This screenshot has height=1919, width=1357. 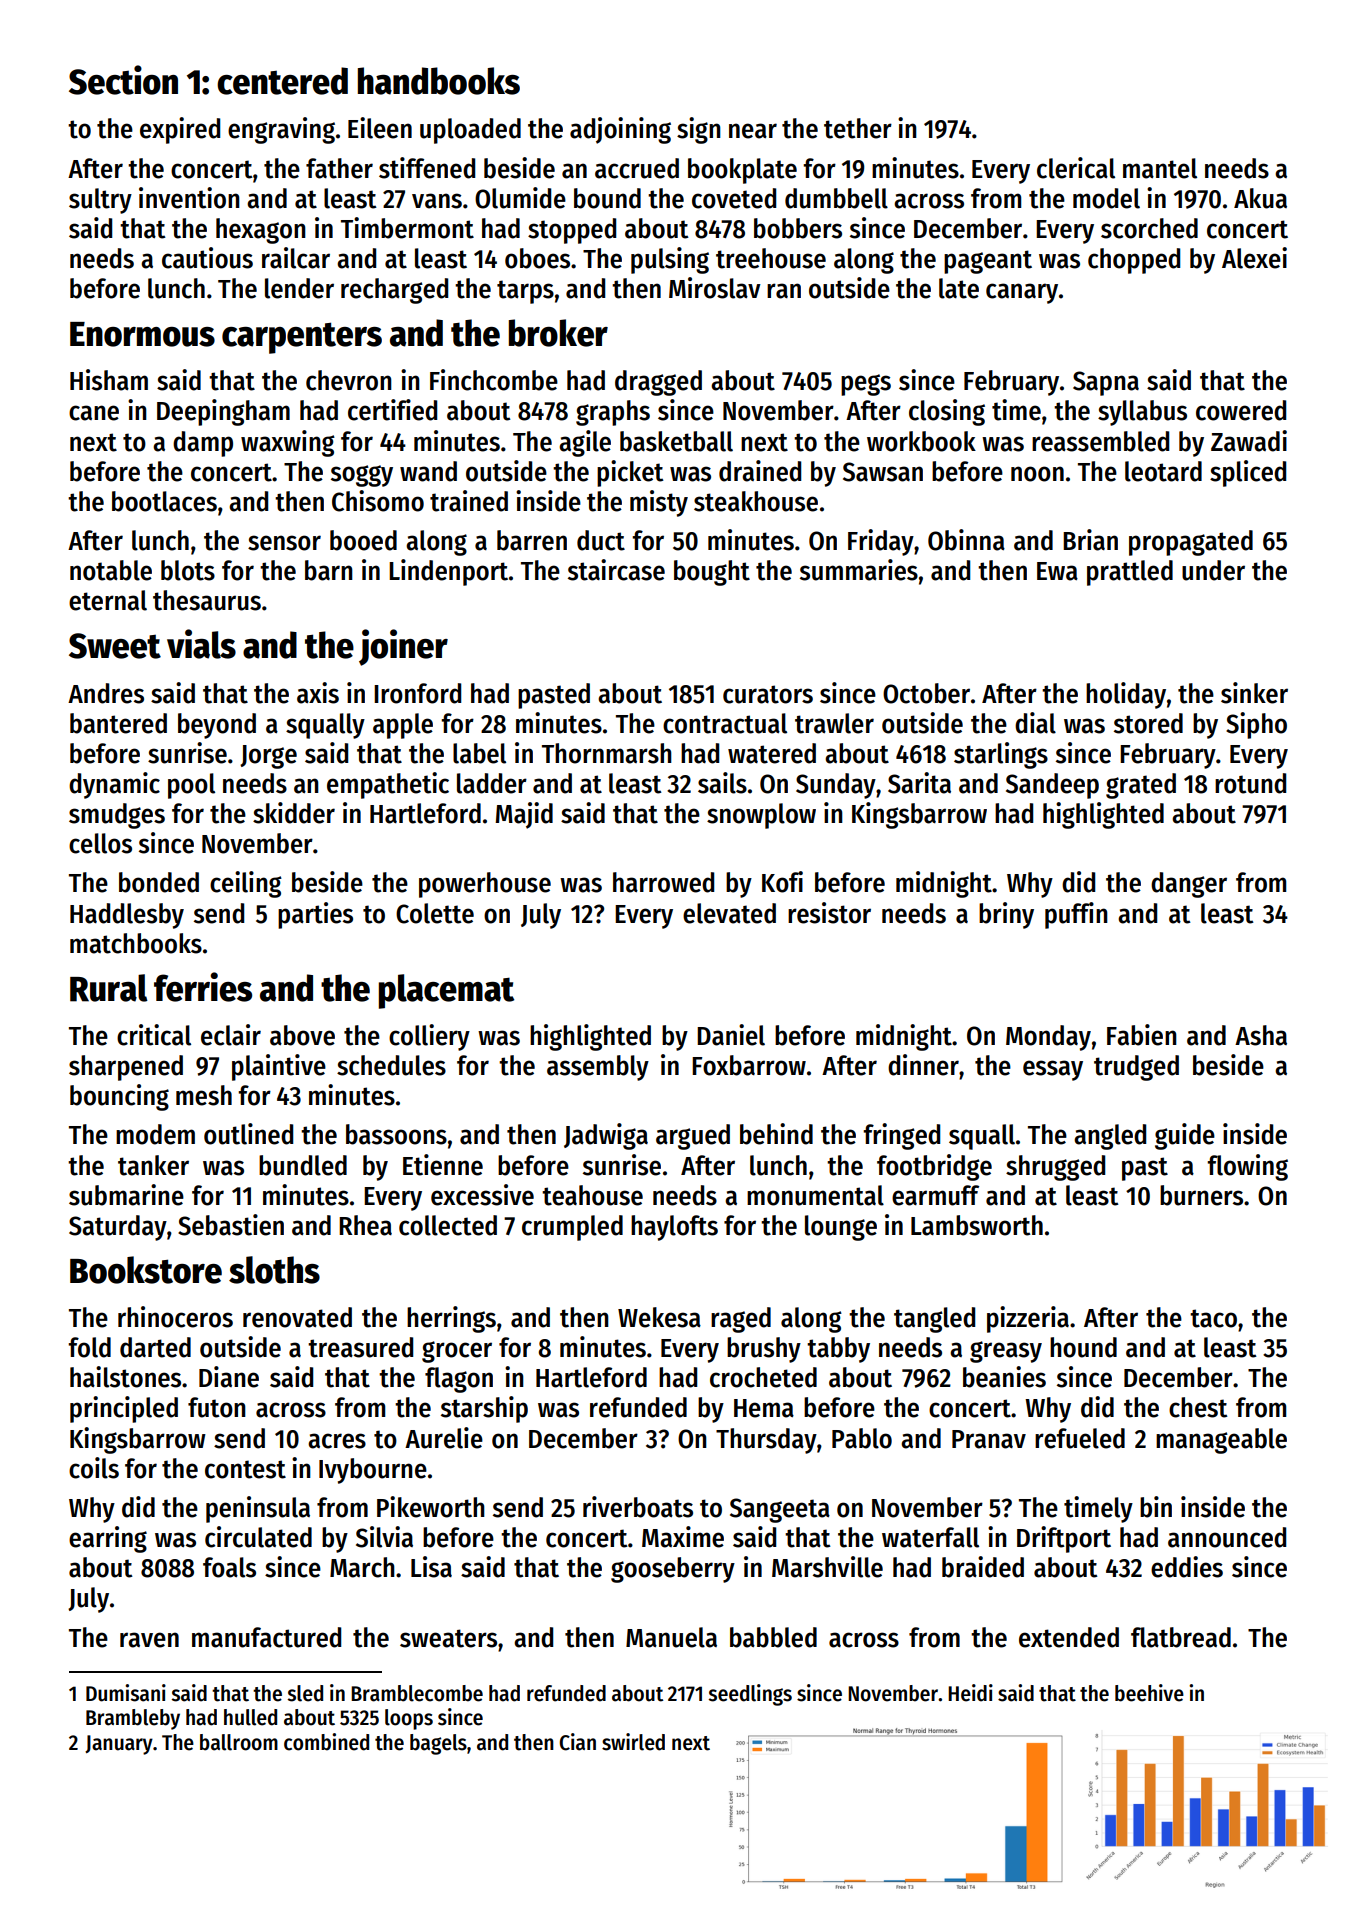 I want to click on riverboats, so click(x=638, y=1507).
